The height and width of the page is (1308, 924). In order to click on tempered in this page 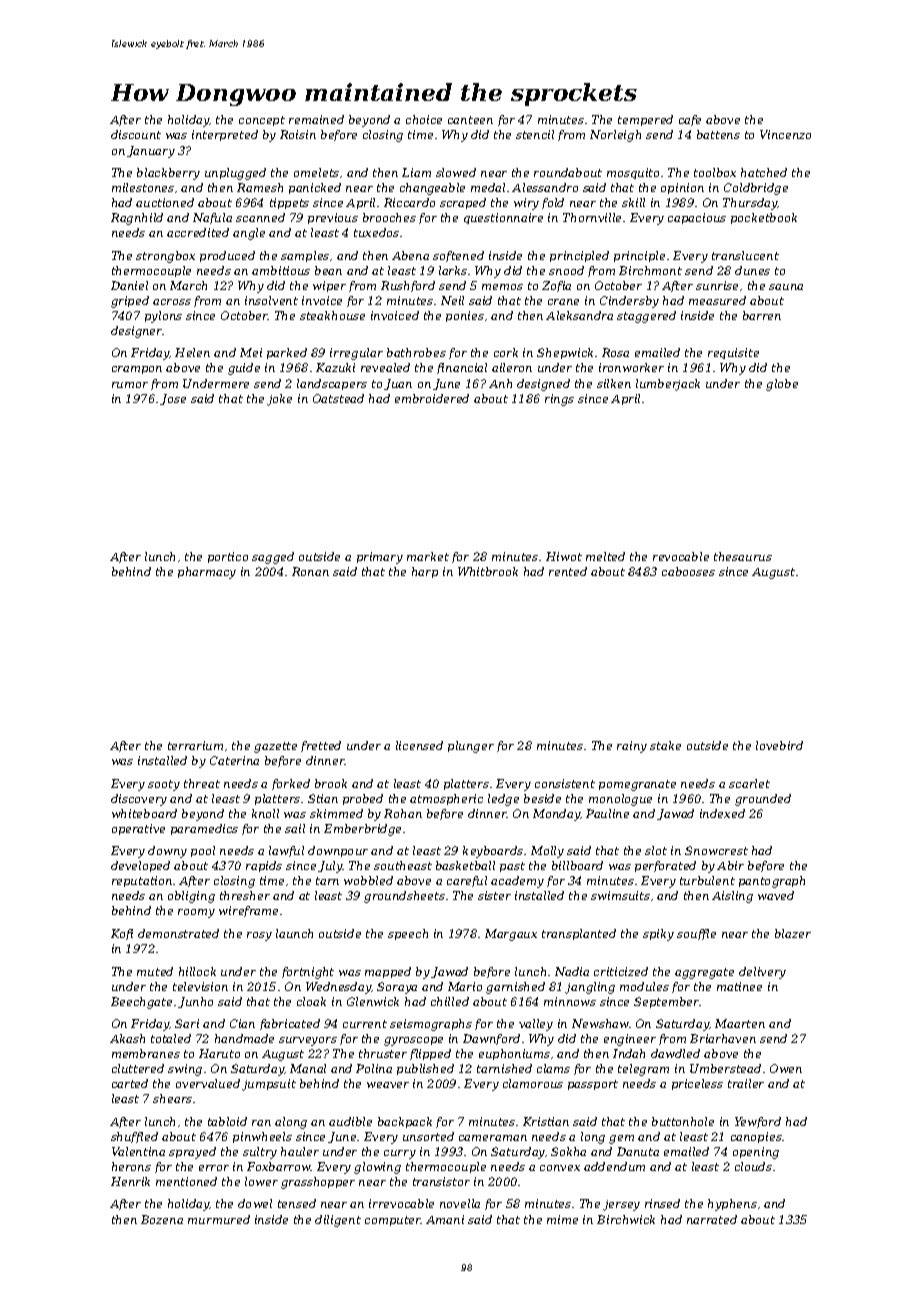, I will do `click(645, 120)`.
